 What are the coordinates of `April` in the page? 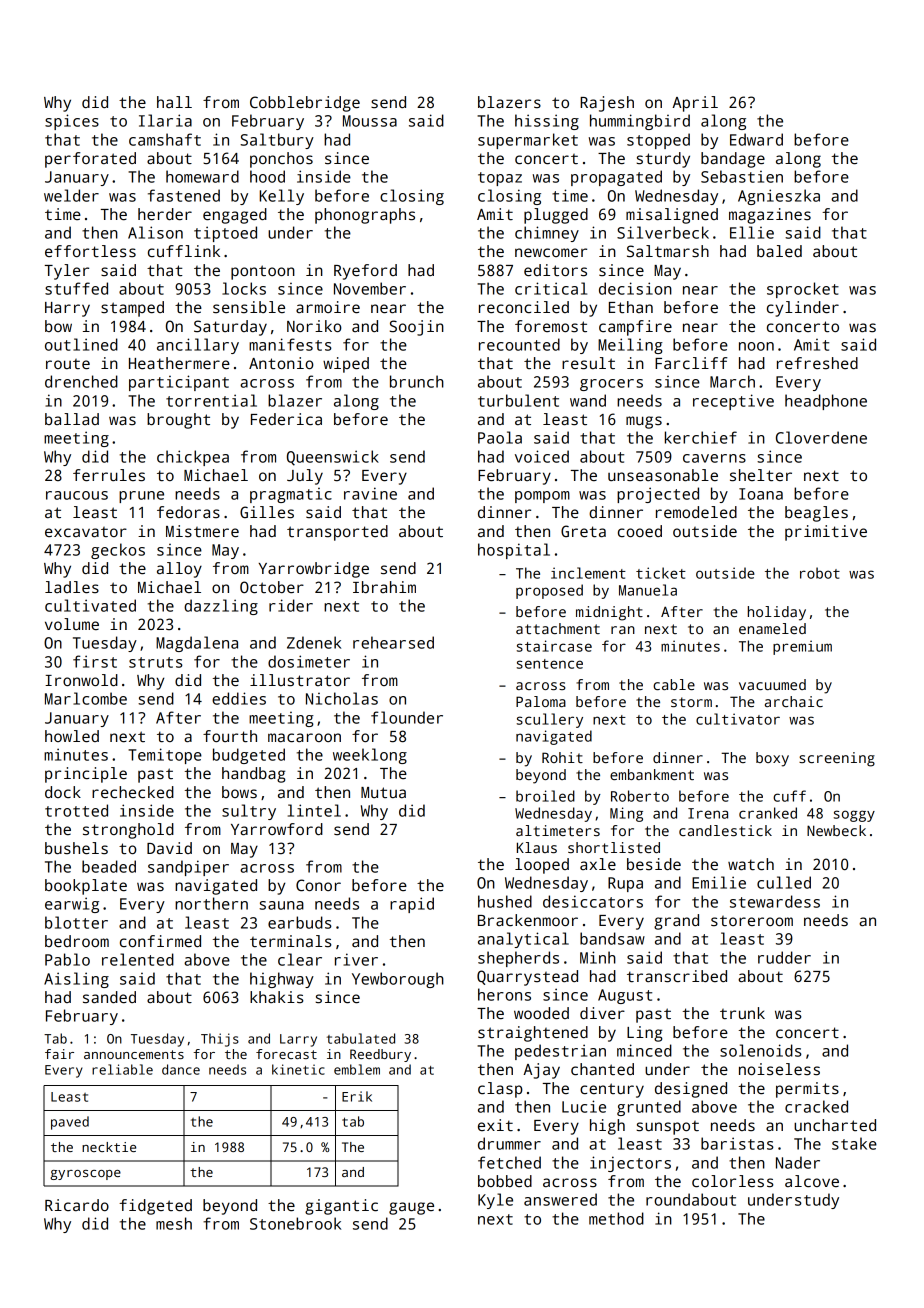 It's located at (695, 104).
